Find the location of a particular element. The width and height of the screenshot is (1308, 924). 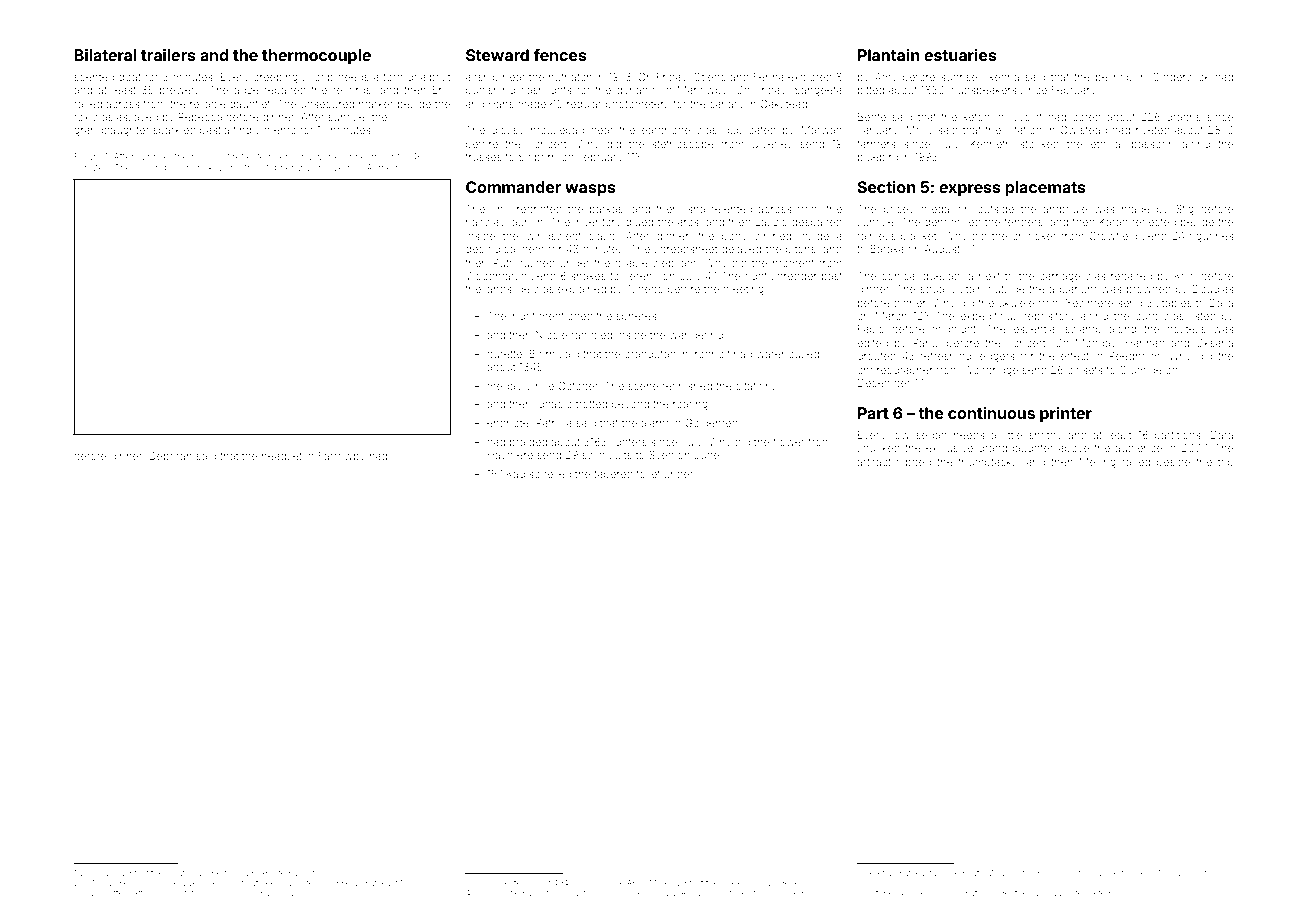

toilet is located at coordinates (648, 474).
